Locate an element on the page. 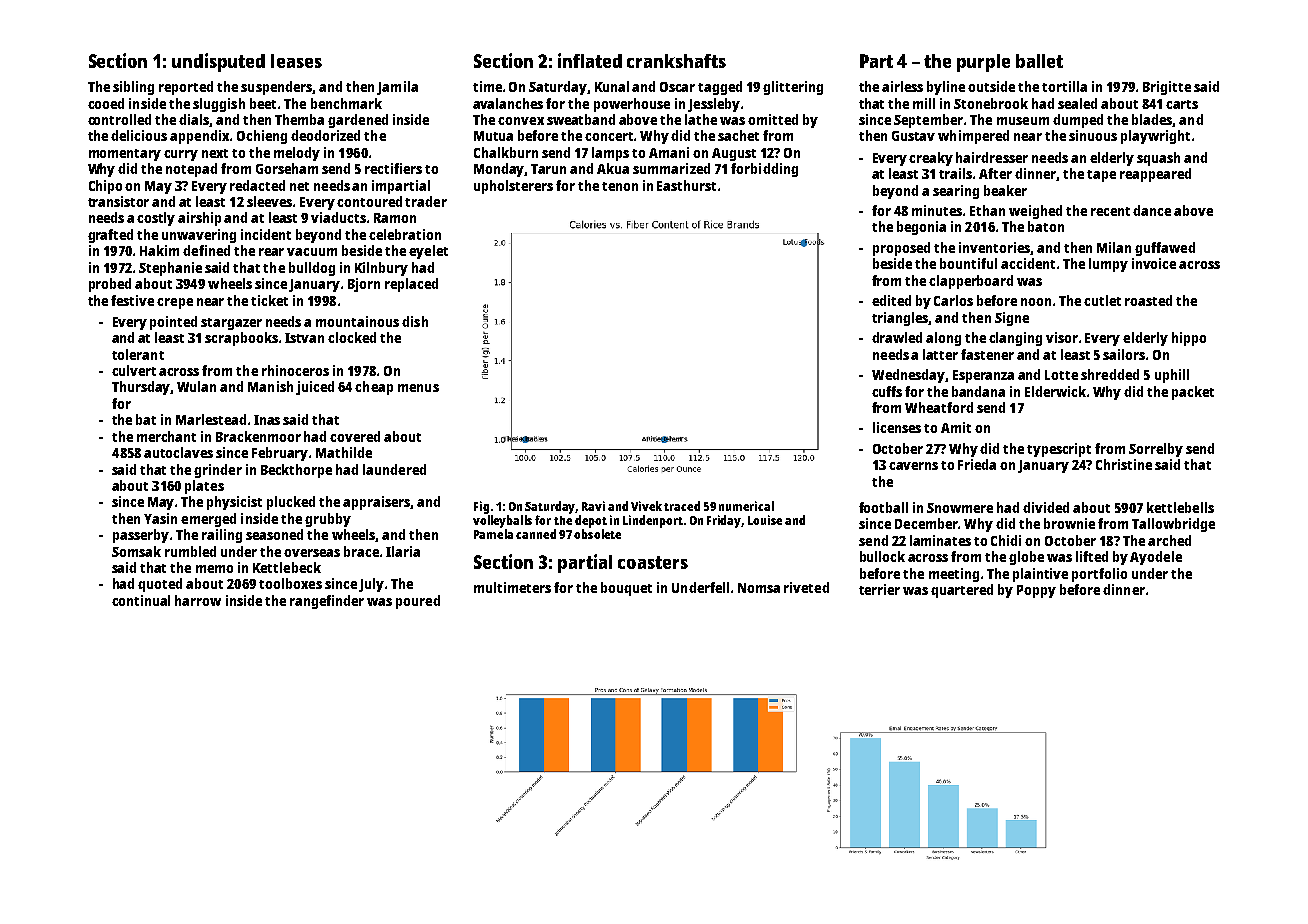 This document has height=924, width=1308. roasted is located at coordinates (1148, 300).
